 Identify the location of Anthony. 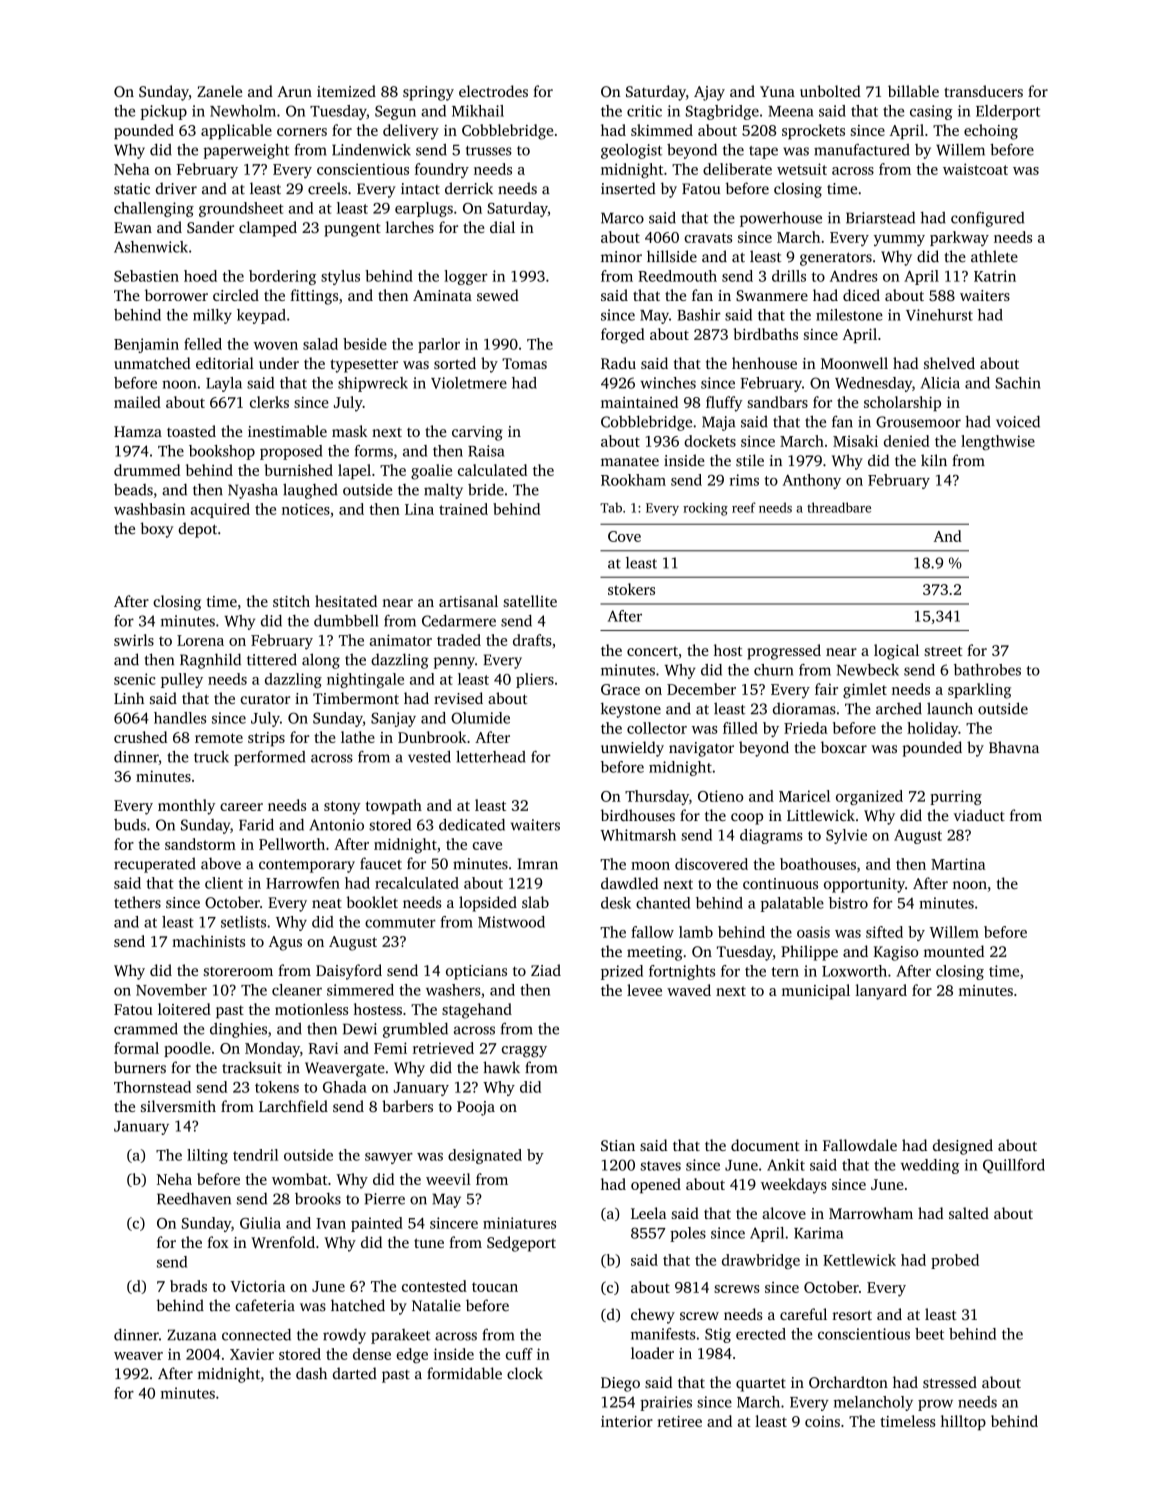
(812, 481).
